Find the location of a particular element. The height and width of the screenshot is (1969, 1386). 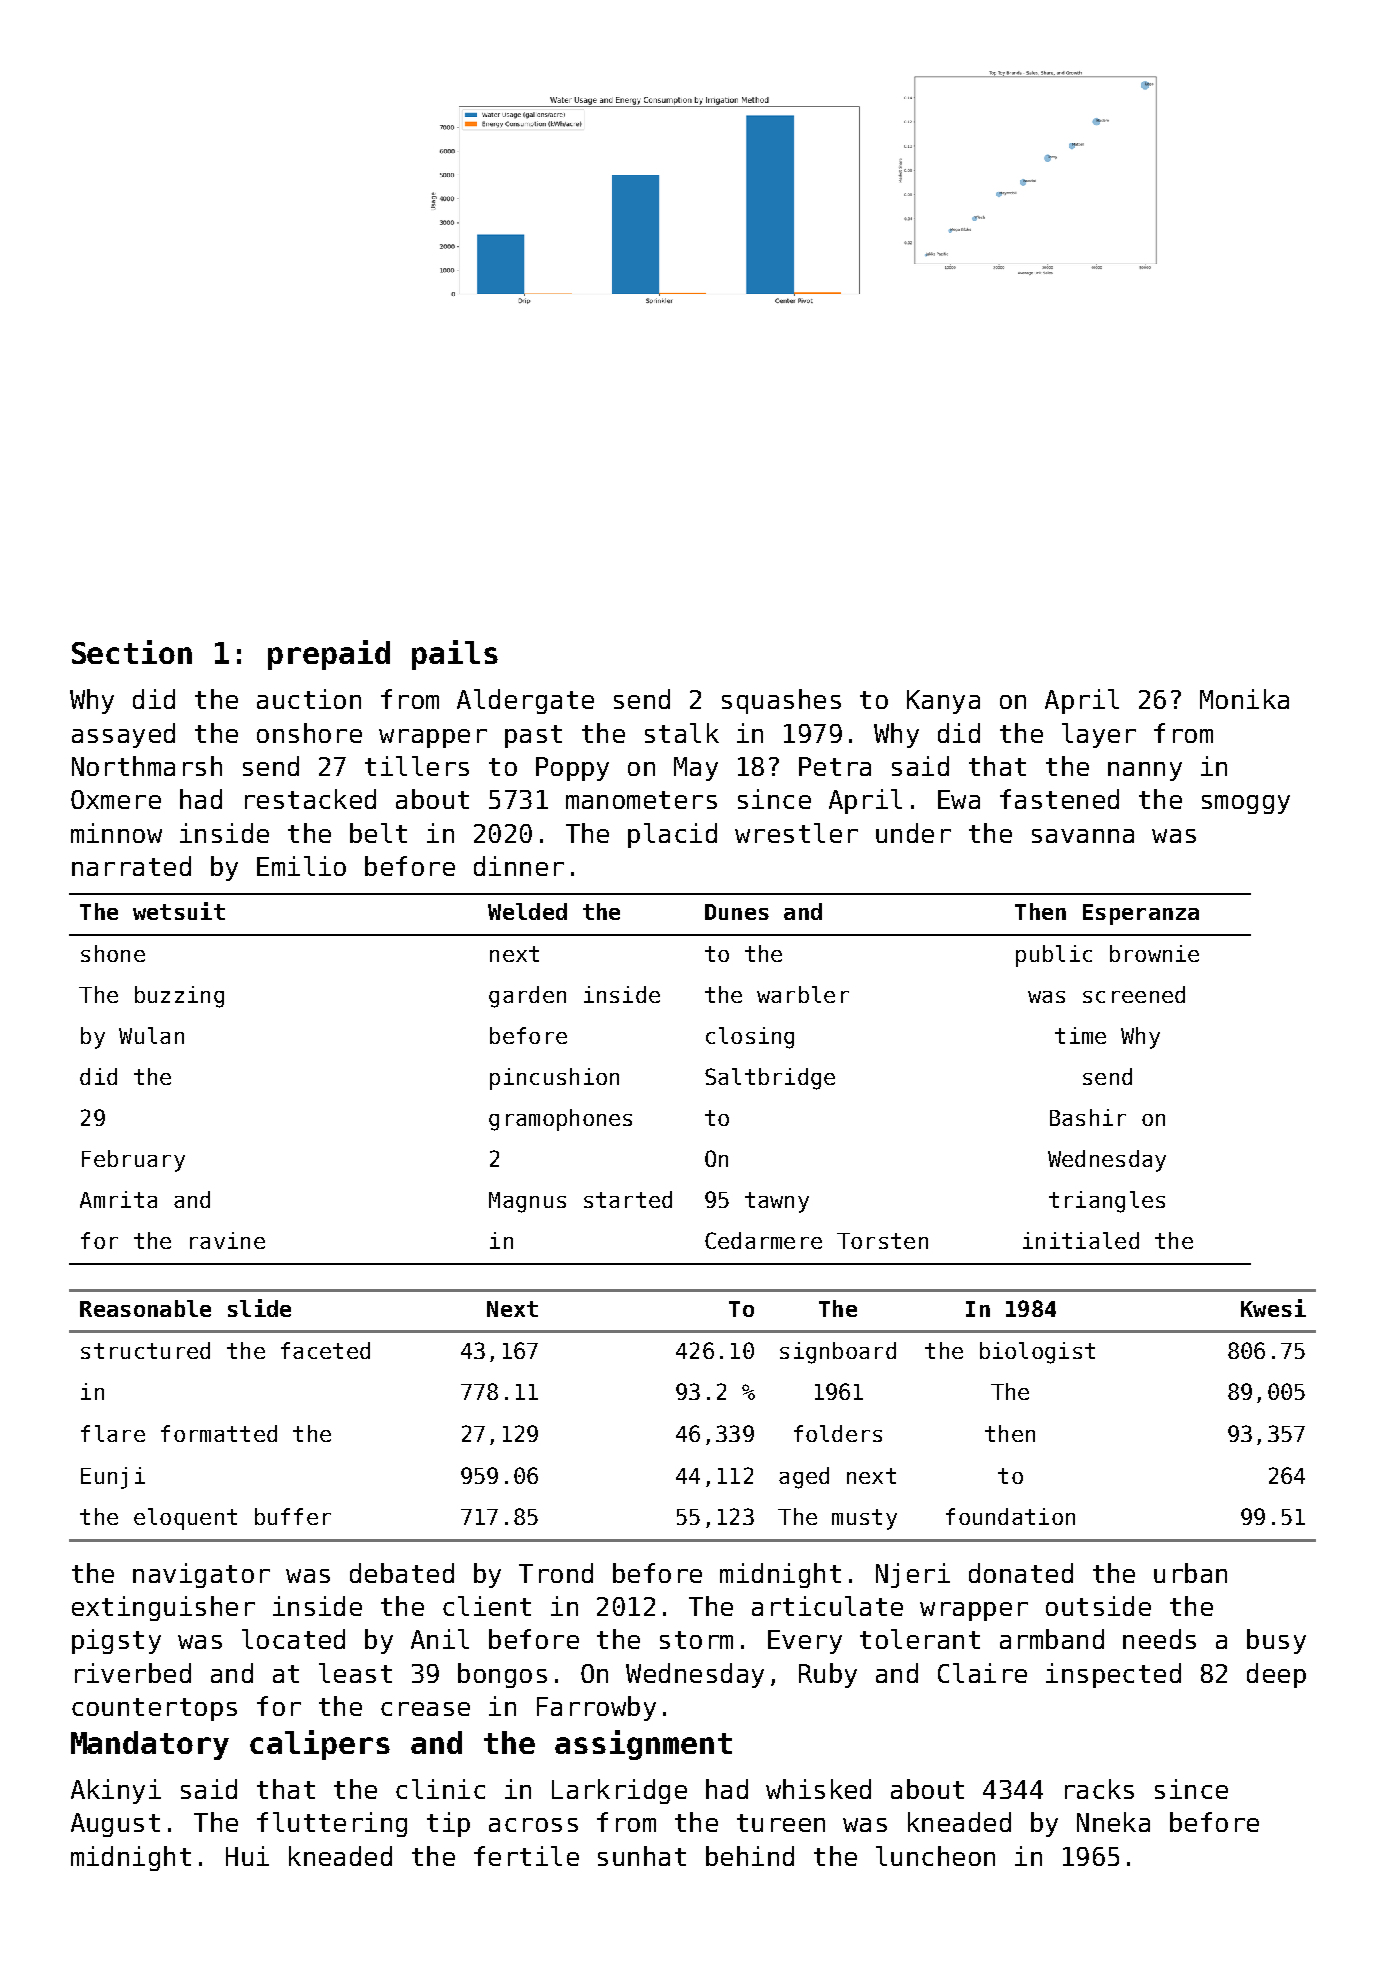

Kanya is located at coordinates (943, 702).
